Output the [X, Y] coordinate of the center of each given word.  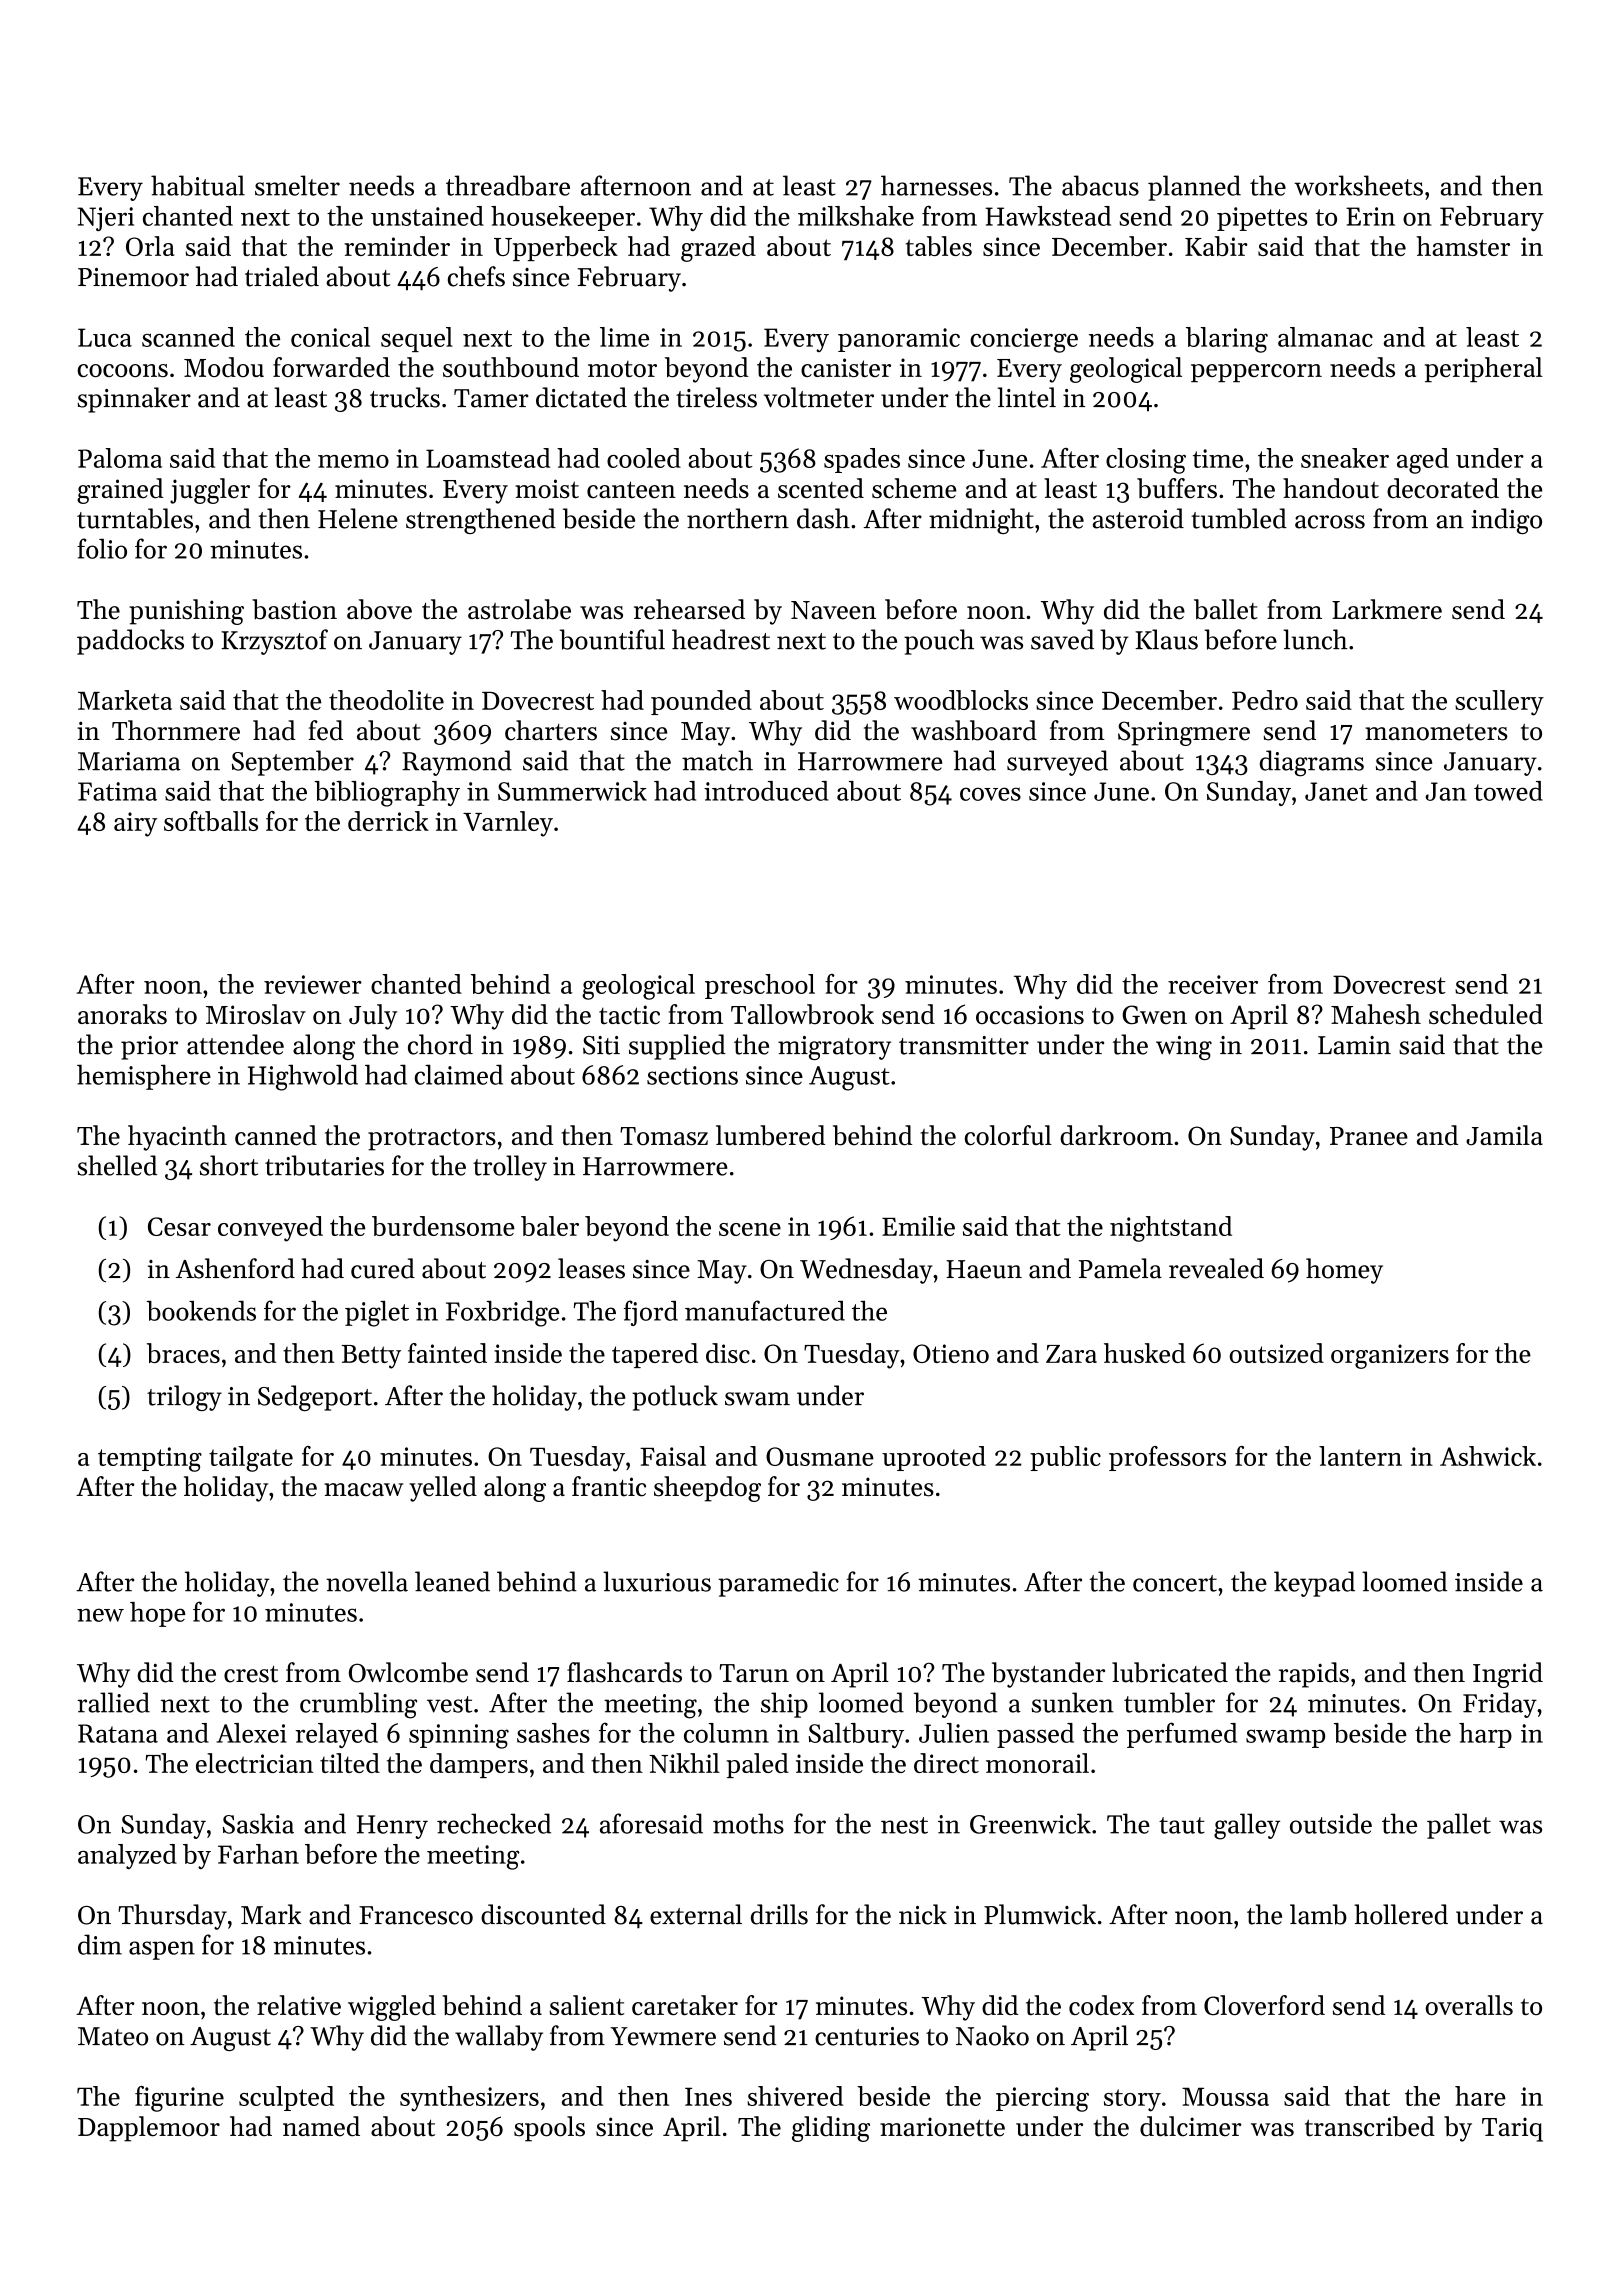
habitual [198, 185]
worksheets [1358, 185]
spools [549, 2129]
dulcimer [1191, 2126]
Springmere [1184, 733]
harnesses [936, 185]
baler [550, 1226]
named [321, 2126]
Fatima [117, 791]
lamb [1318, 1914]
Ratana [118, 1733]
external [696, 1914]
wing [1184, 1048]
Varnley [508, 824]
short [229, 1165]
